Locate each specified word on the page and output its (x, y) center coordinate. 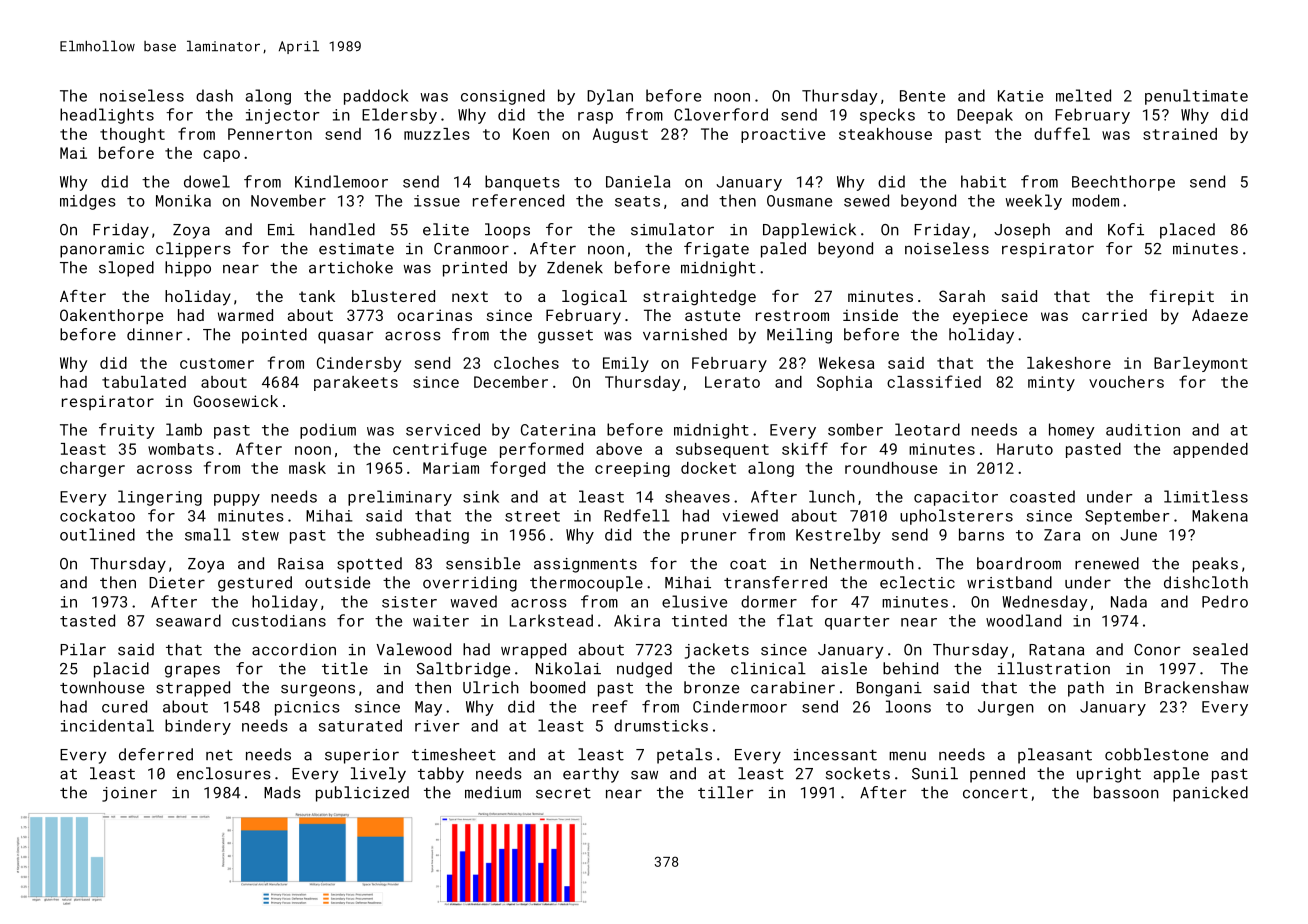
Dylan (610, 97)
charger (92, 469)
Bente (922, 96)
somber (855, 429)
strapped (193, 689)
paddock (376, 97)
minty (1051, 383)
